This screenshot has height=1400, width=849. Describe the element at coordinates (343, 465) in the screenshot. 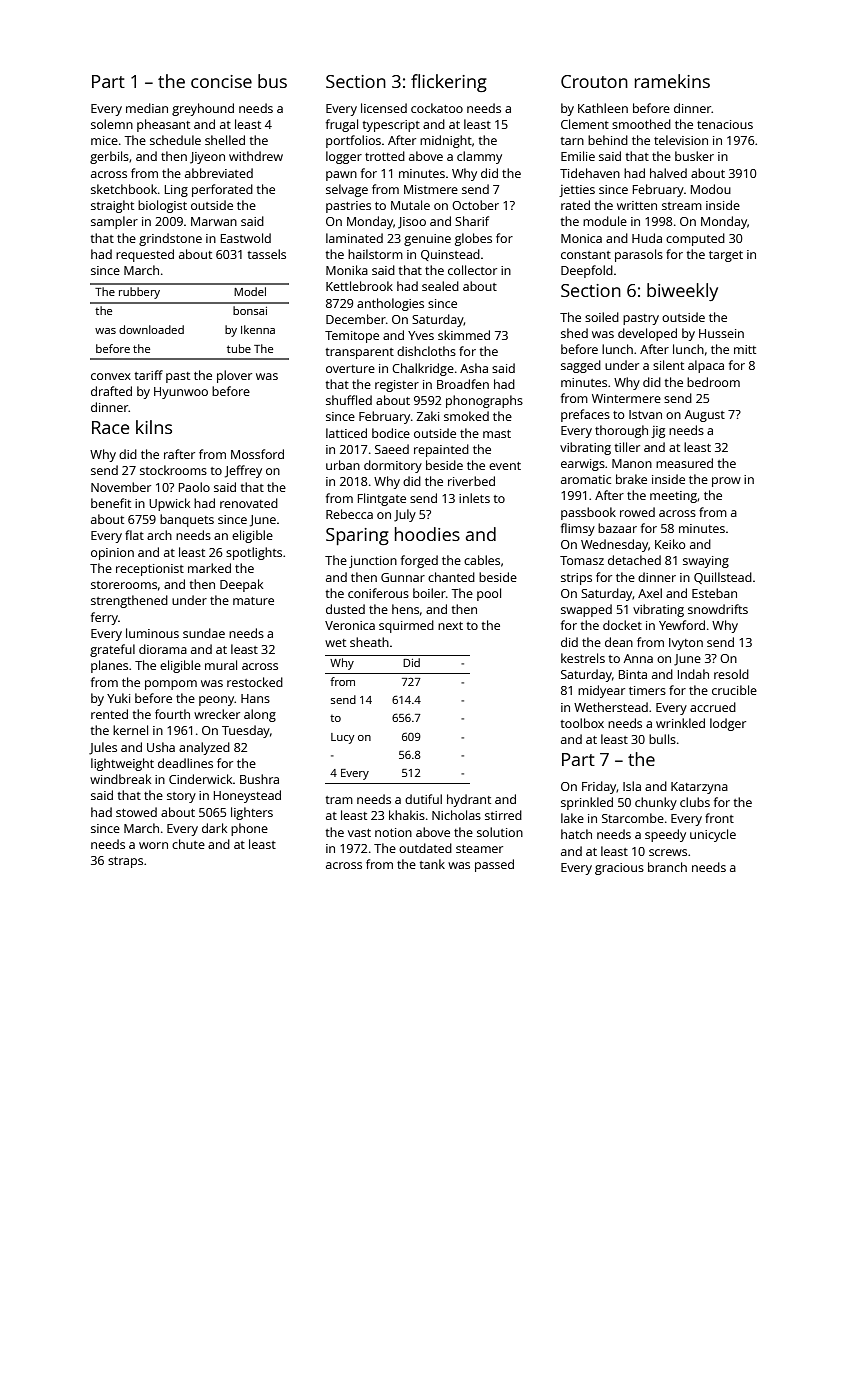

I see `urban` at that location.
